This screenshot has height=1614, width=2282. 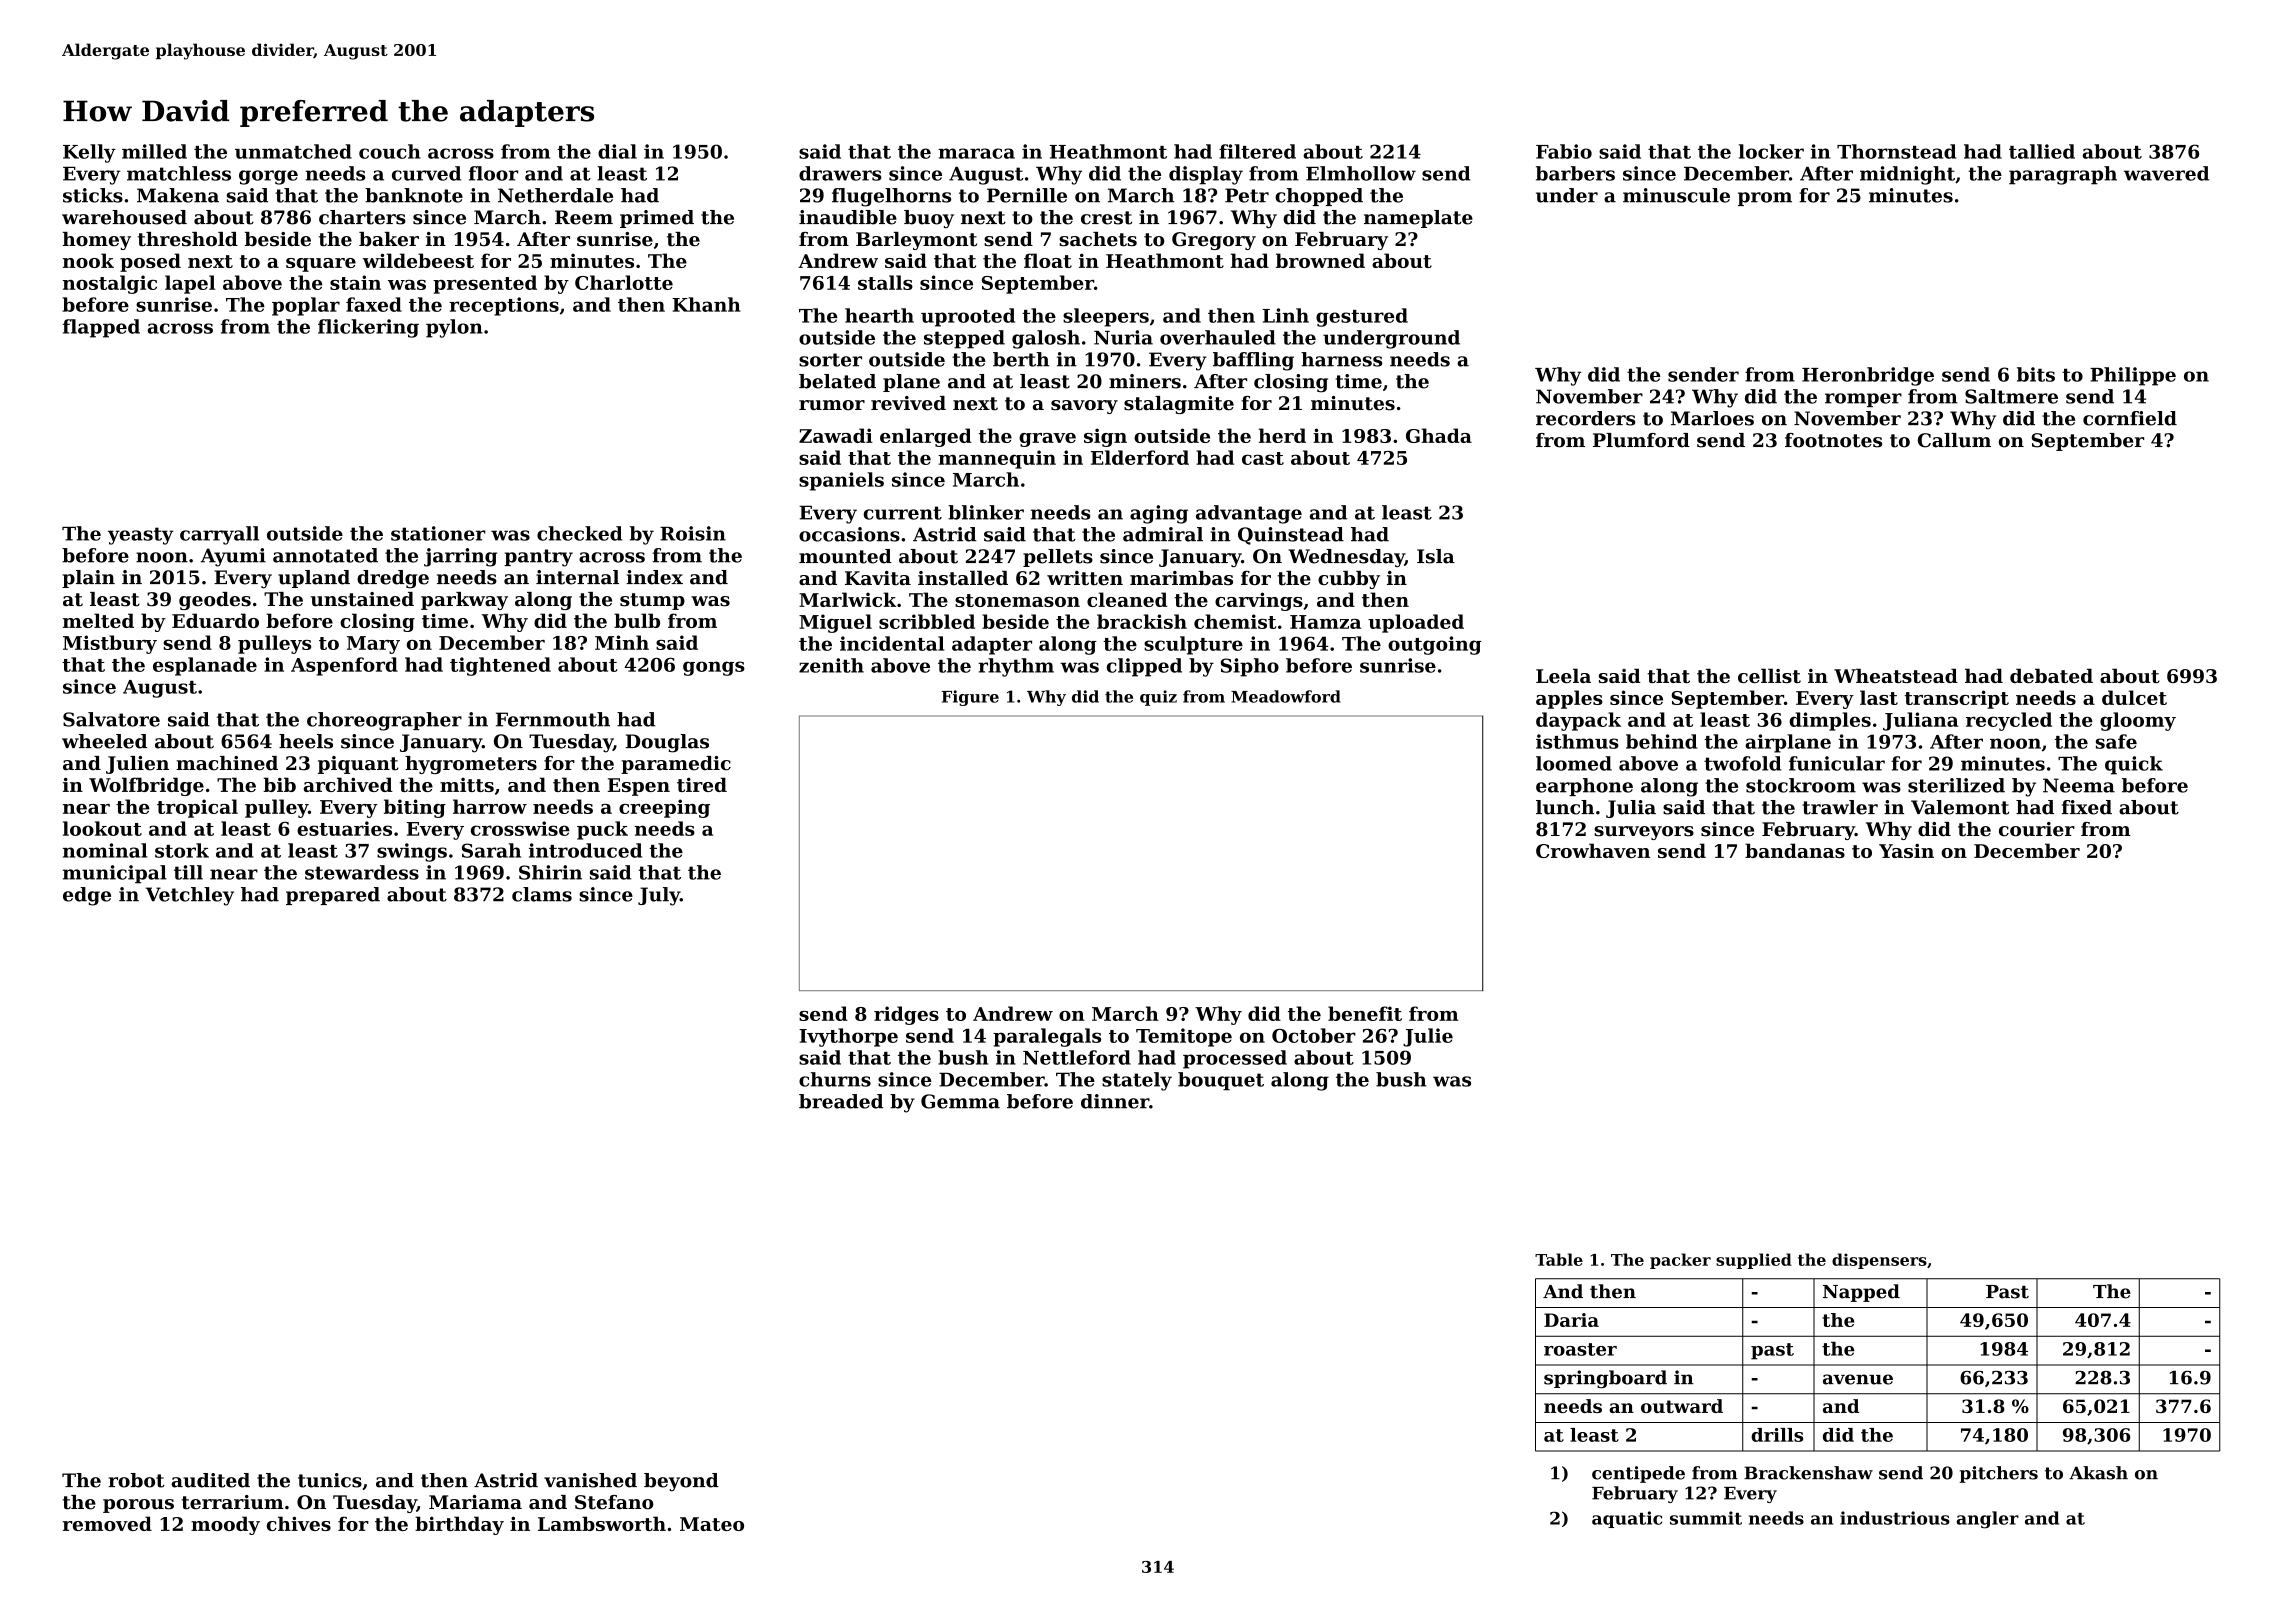 What do you see at coordinates (835, 1079) in the screenshot?
I see `churns` at bounding box center [835, 1079].
